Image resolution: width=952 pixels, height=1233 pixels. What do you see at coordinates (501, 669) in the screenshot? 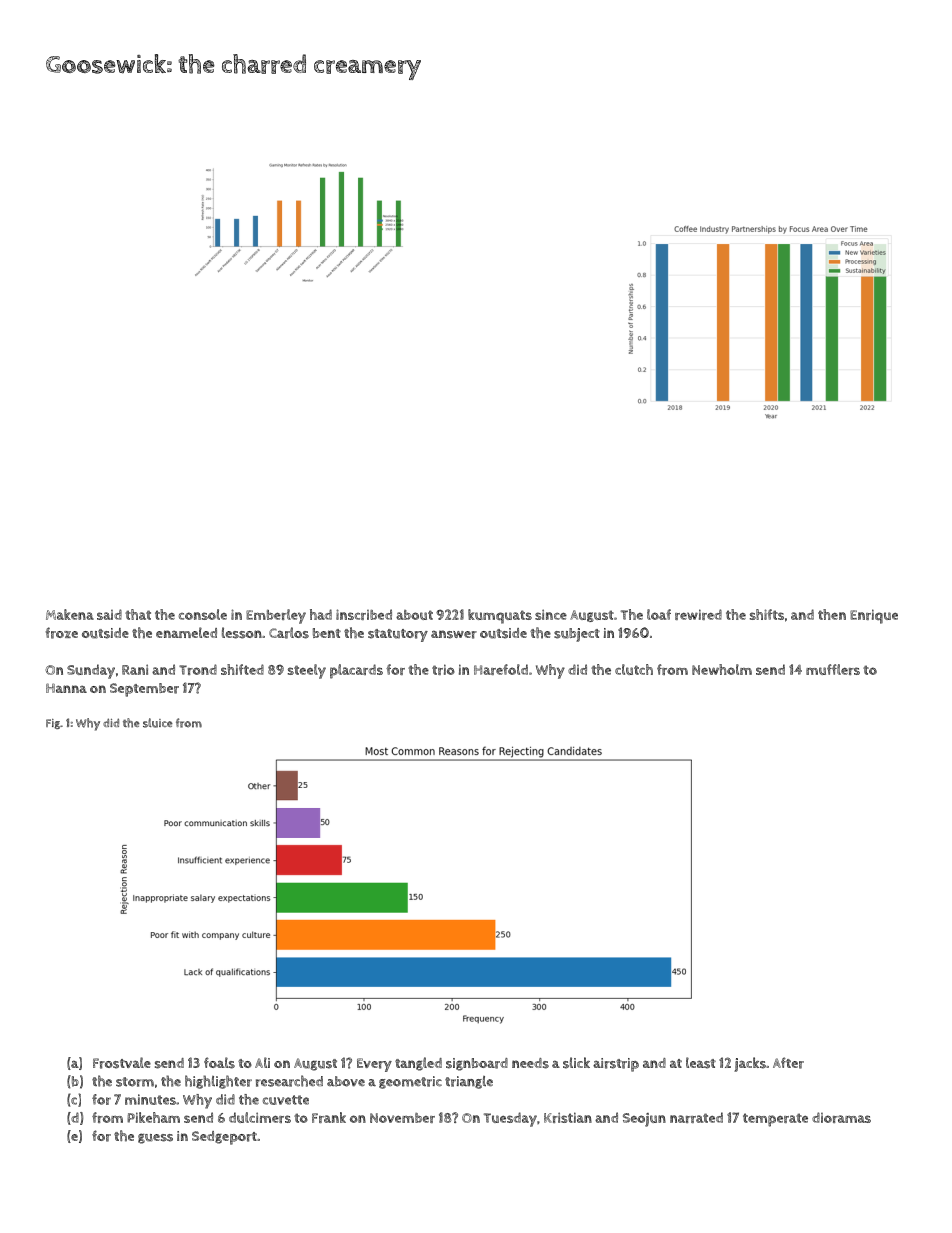
I see `Harefold` at bounding box center [501, 669].
